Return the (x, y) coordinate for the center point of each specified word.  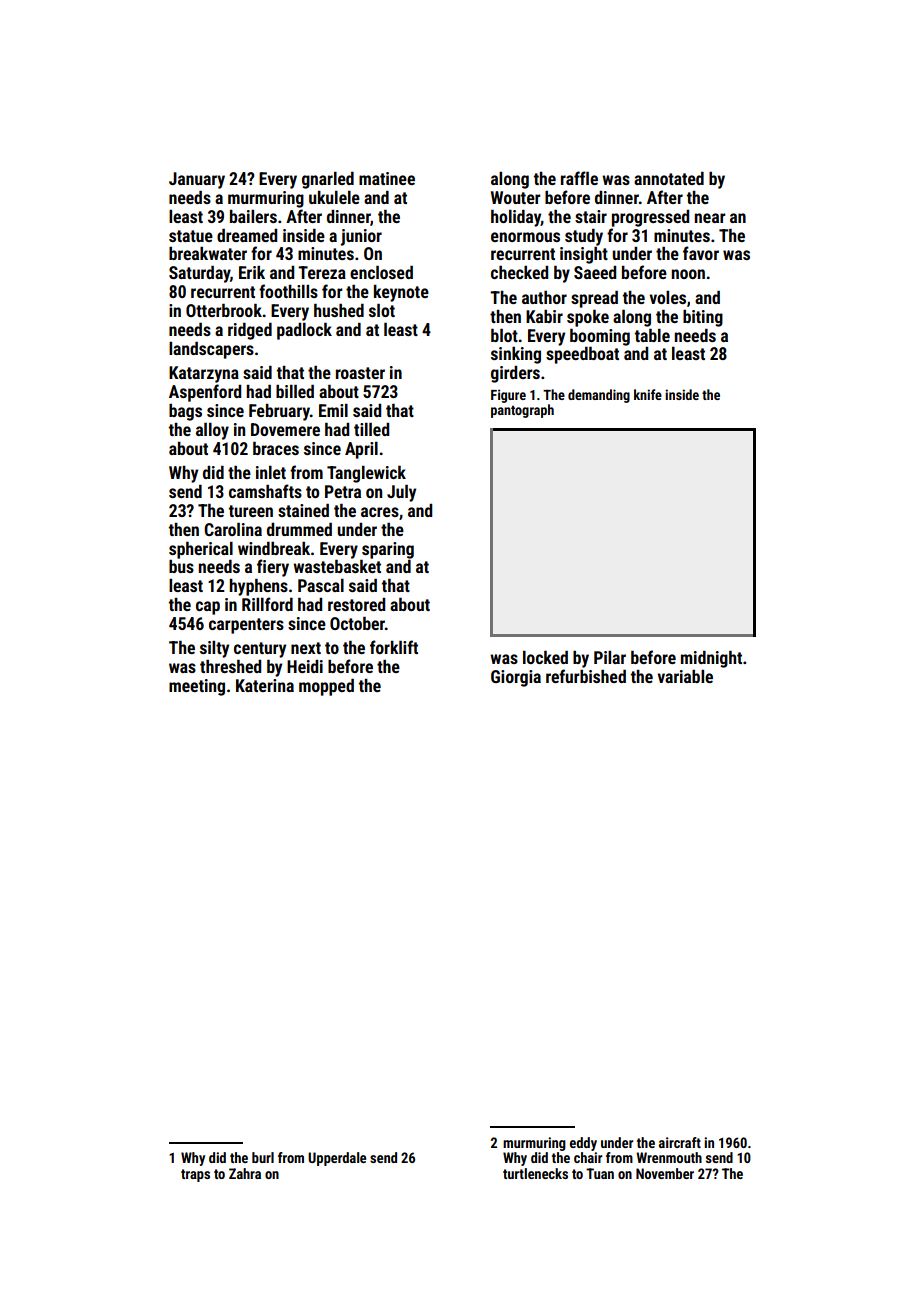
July (401, 493)
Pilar (610, 657)
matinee (387, 178)
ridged (250, 331)
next (306, 648)
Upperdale (337, 1159)
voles (667, 297)
